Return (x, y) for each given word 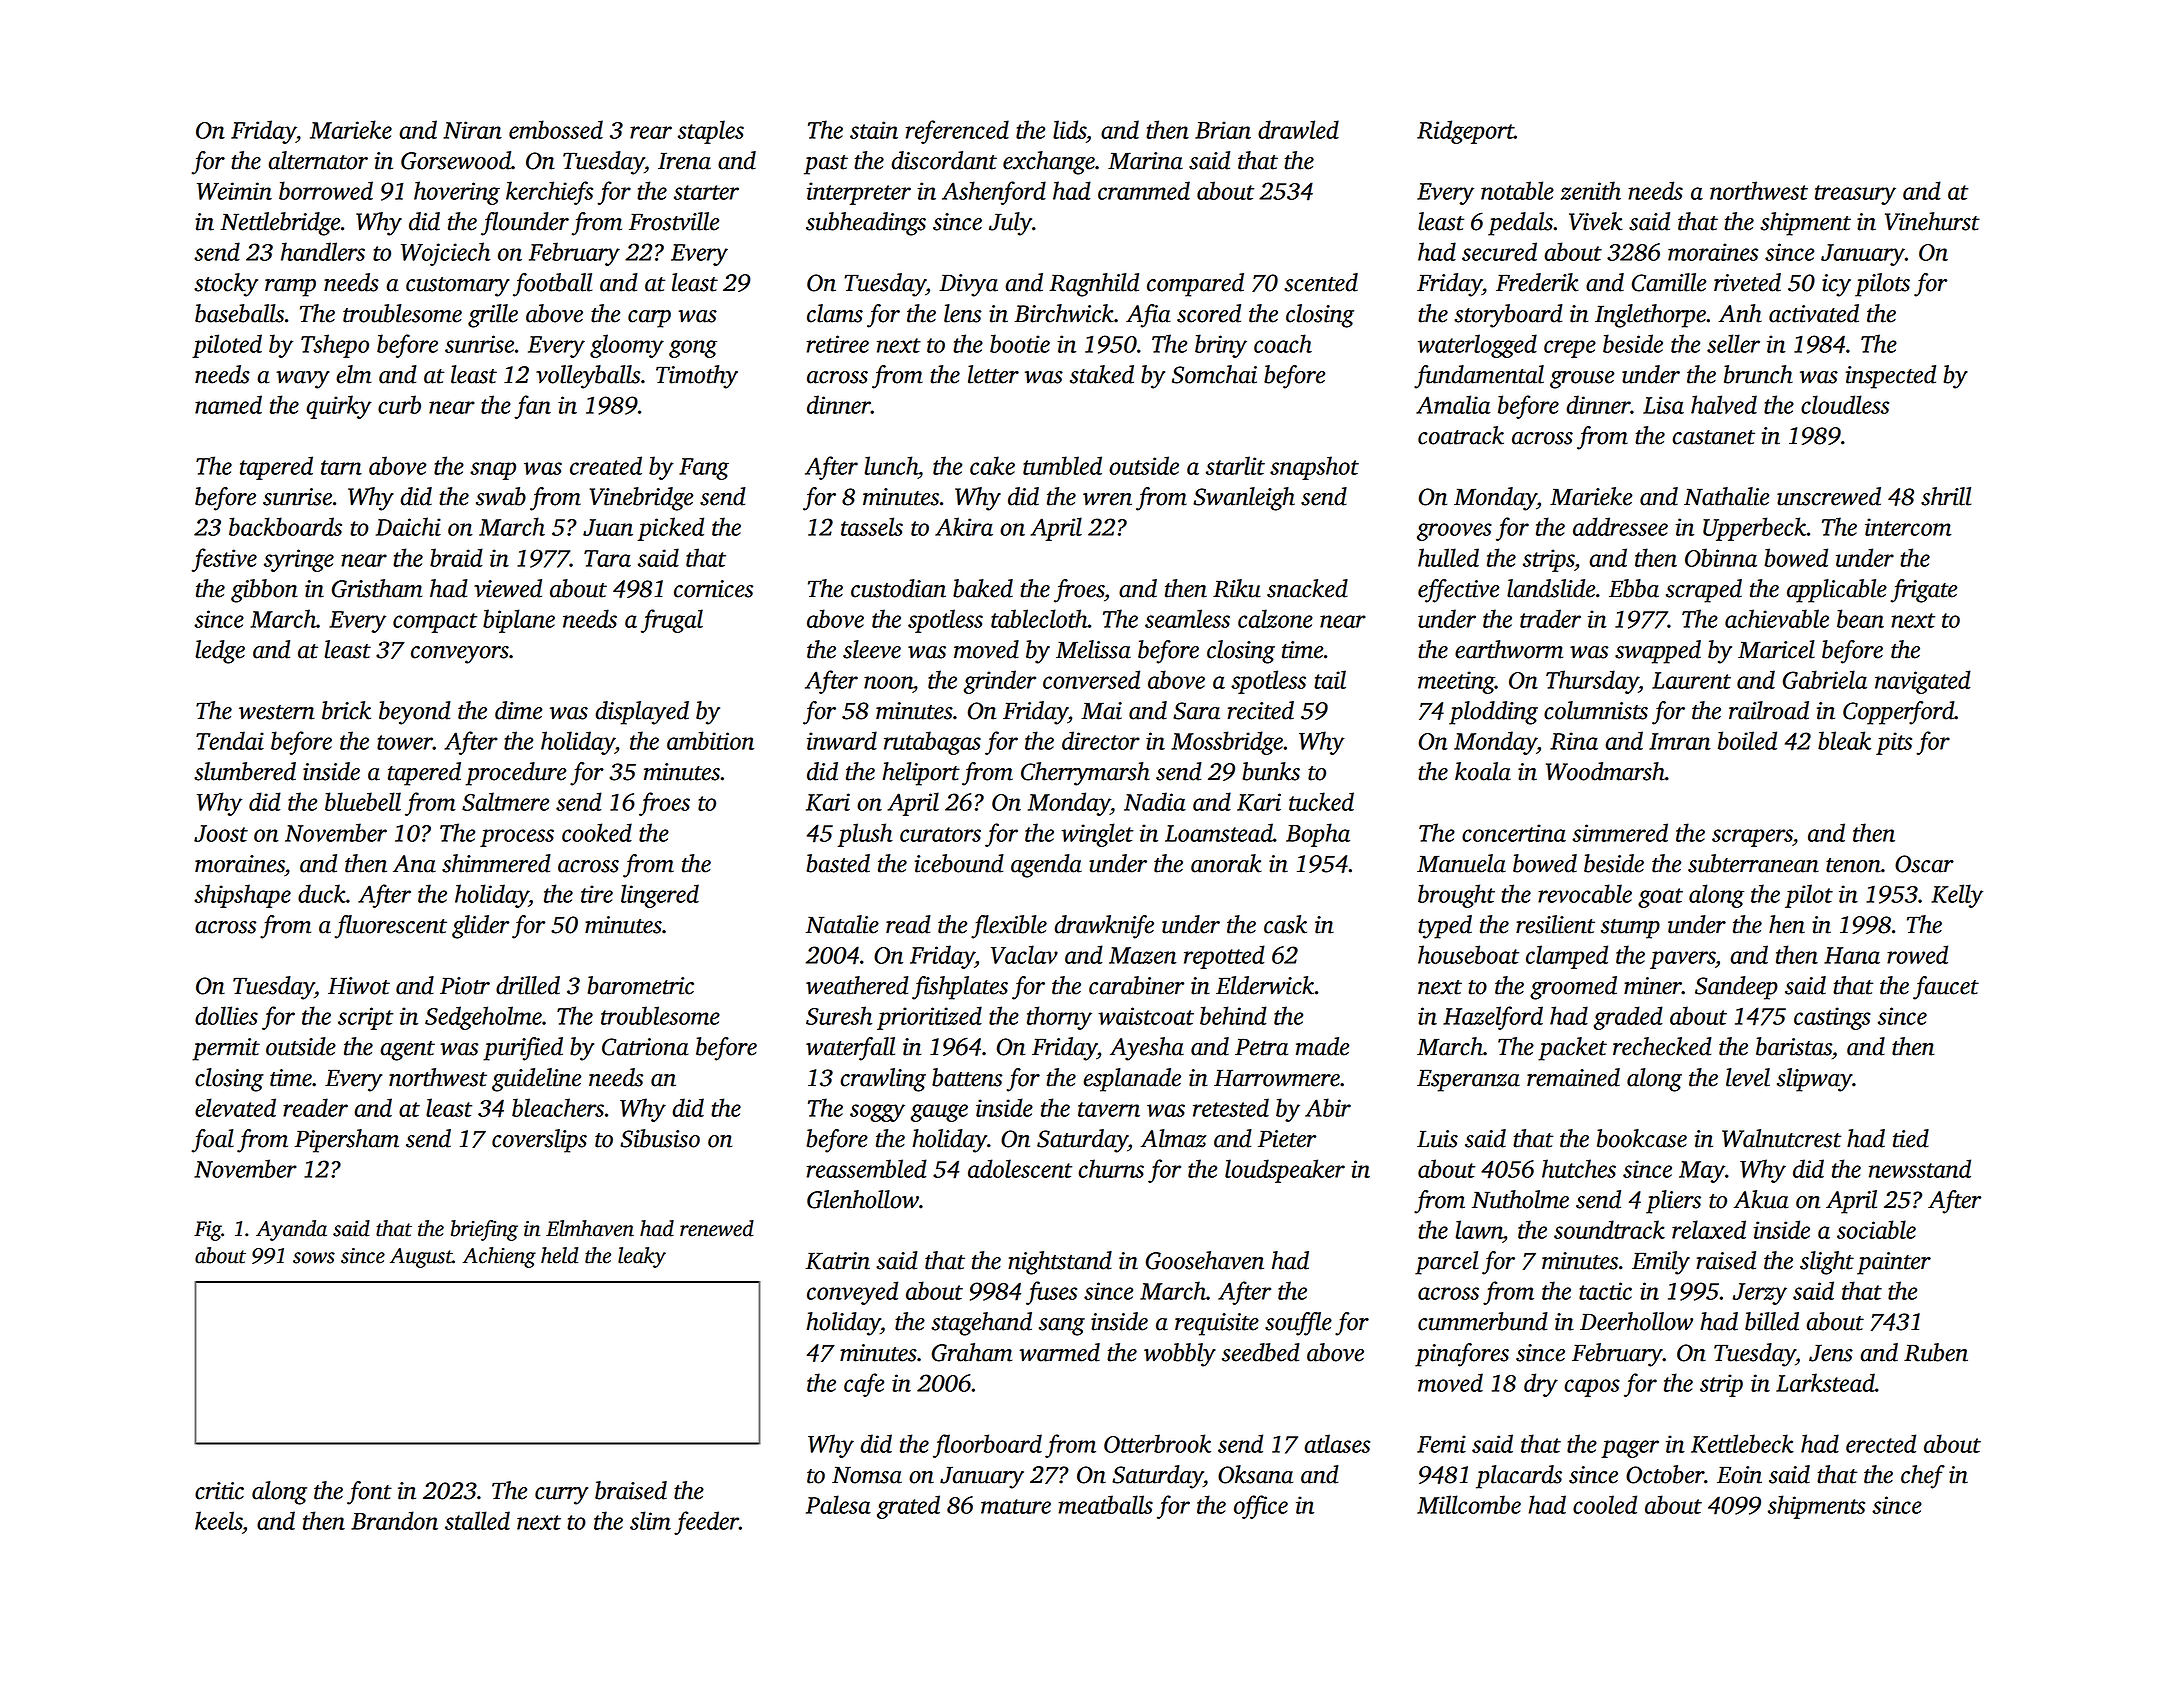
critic (219, 1491)
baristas (1794, 1046)
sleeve (872, 649)
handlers (323, 251)
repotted (1224, 957)
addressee (1620, 526)
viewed (508, 588)
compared (1195, 285)
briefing (484, 1230)
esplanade (1132, 1080)
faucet (1946, 988)
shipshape (242, 896)
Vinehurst (1932, 221)
